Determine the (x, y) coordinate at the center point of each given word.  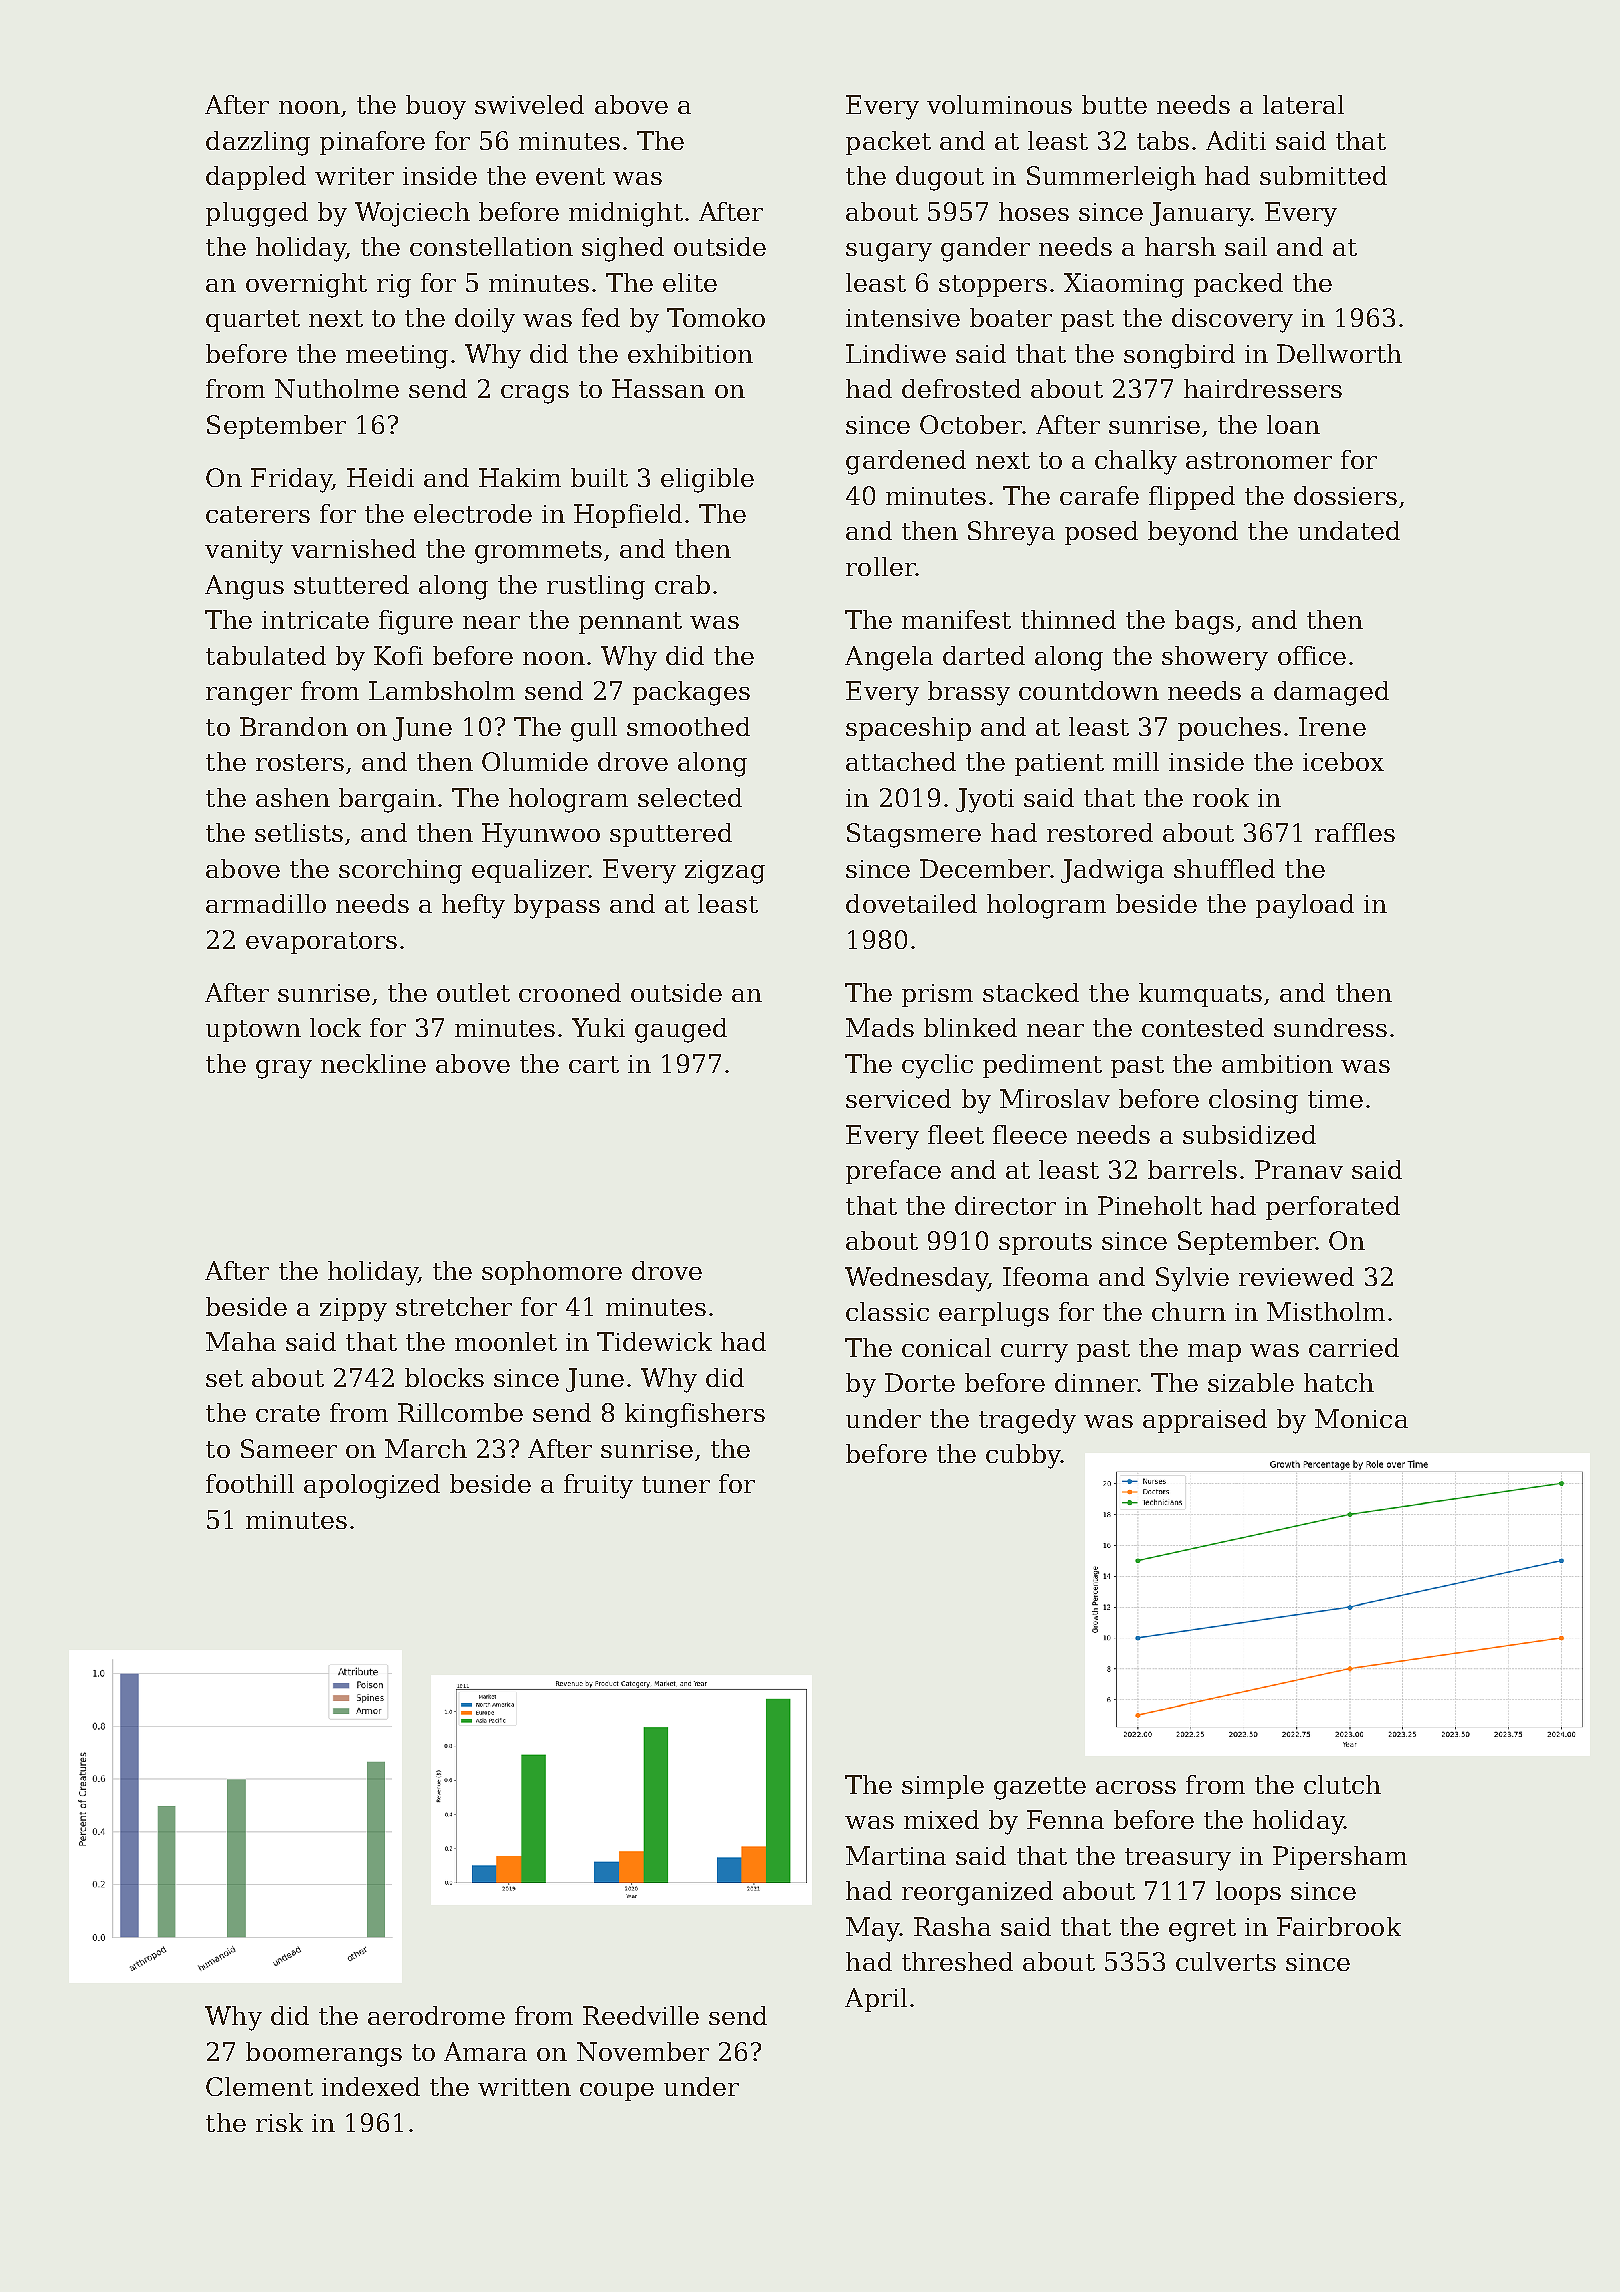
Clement (259, 2086)
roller (880, 566)
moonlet (506, 1341)
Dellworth (1339, 353)
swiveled (529, 104)
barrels (1192, 1169)
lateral (1303, 104)
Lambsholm (442, 690)
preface (893, 1172)
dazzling (258, 143)
